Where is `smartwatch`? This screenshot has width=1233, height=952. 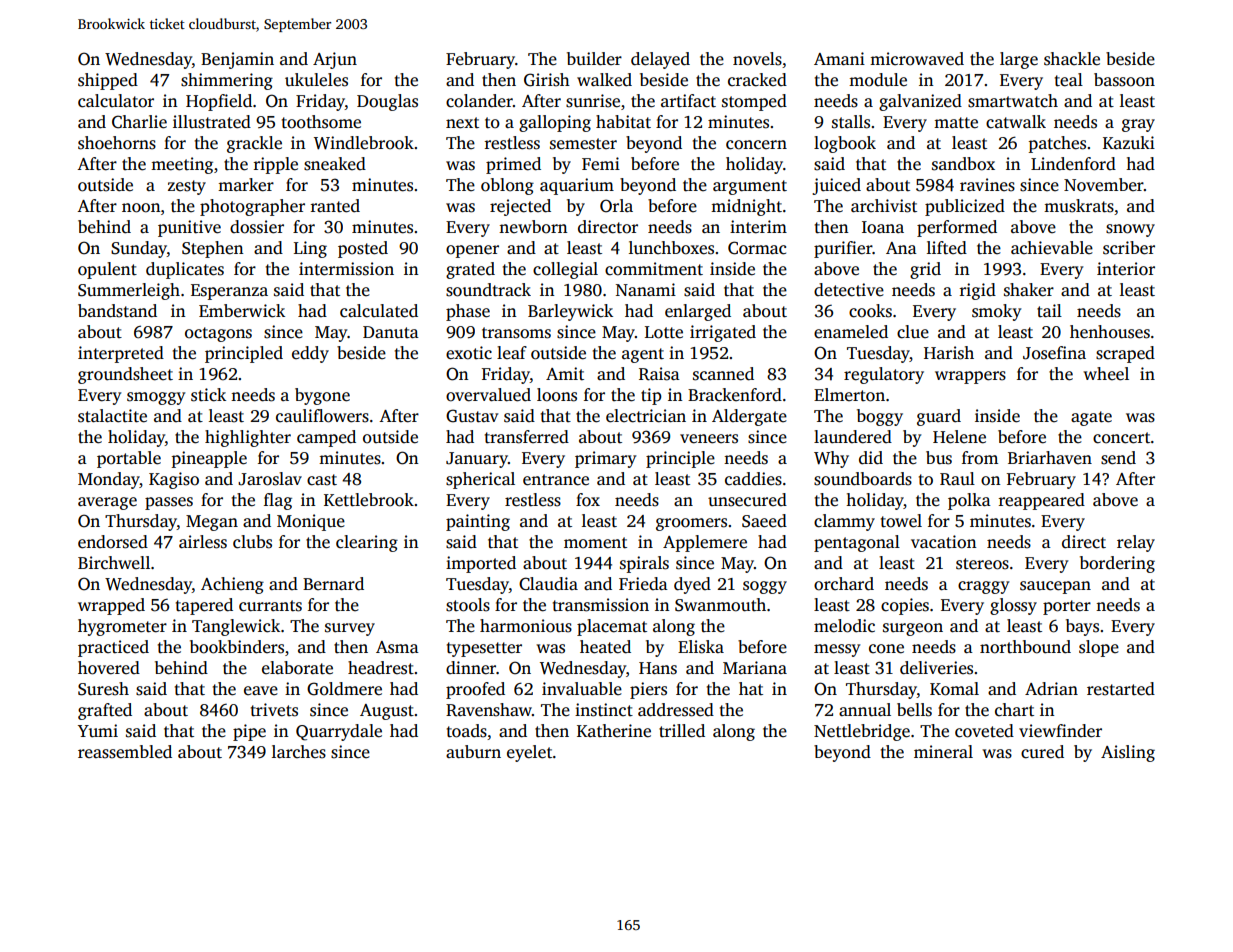 smartwatch is located at coordinates (1013, 101).
